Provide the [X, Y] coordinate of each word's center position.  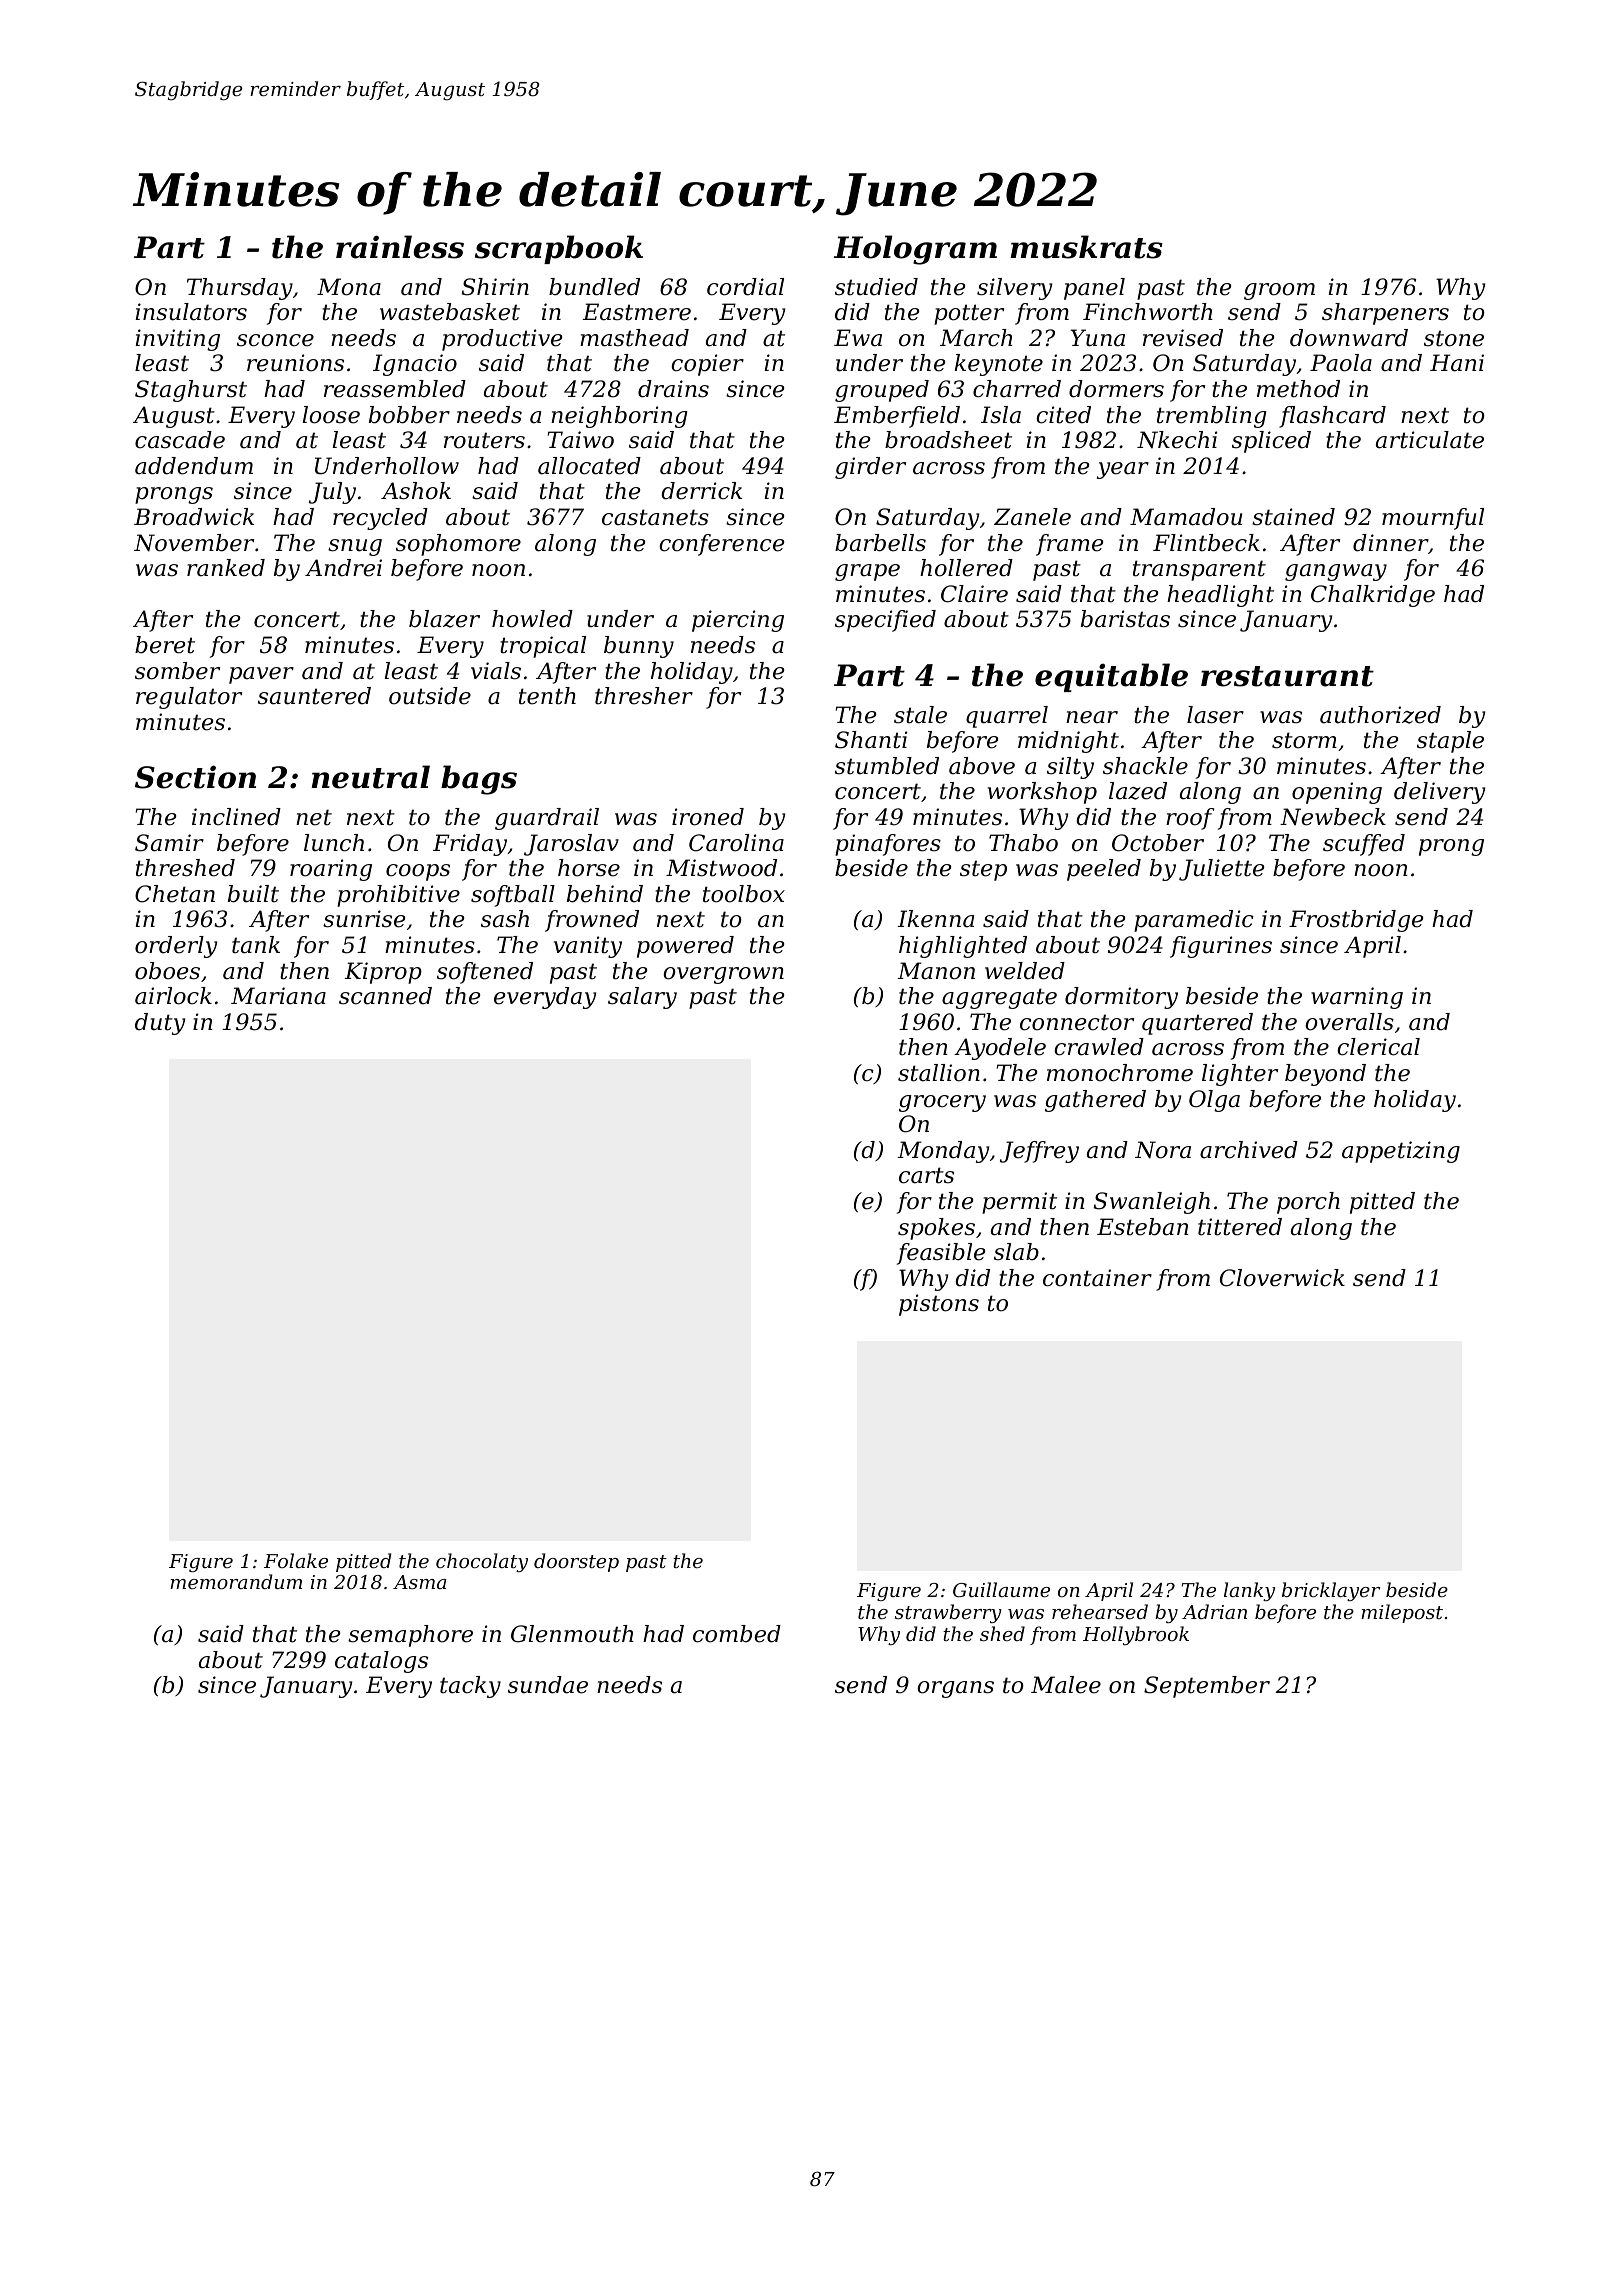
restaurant [1287, 676]
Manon [936, 971]
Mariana [278, 996]
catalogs [381, 1662]
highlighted [963, 947]
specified [885, 621]
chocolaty [482, 1562]
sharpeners [1385, 314]
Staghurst [191, 391]
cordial [745, 287]
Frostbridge [1356, 921]
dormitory [1121, 998]
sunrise [364, 919]
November [194, 543]
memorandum [236, 1581]
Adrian [1214, 1611]
